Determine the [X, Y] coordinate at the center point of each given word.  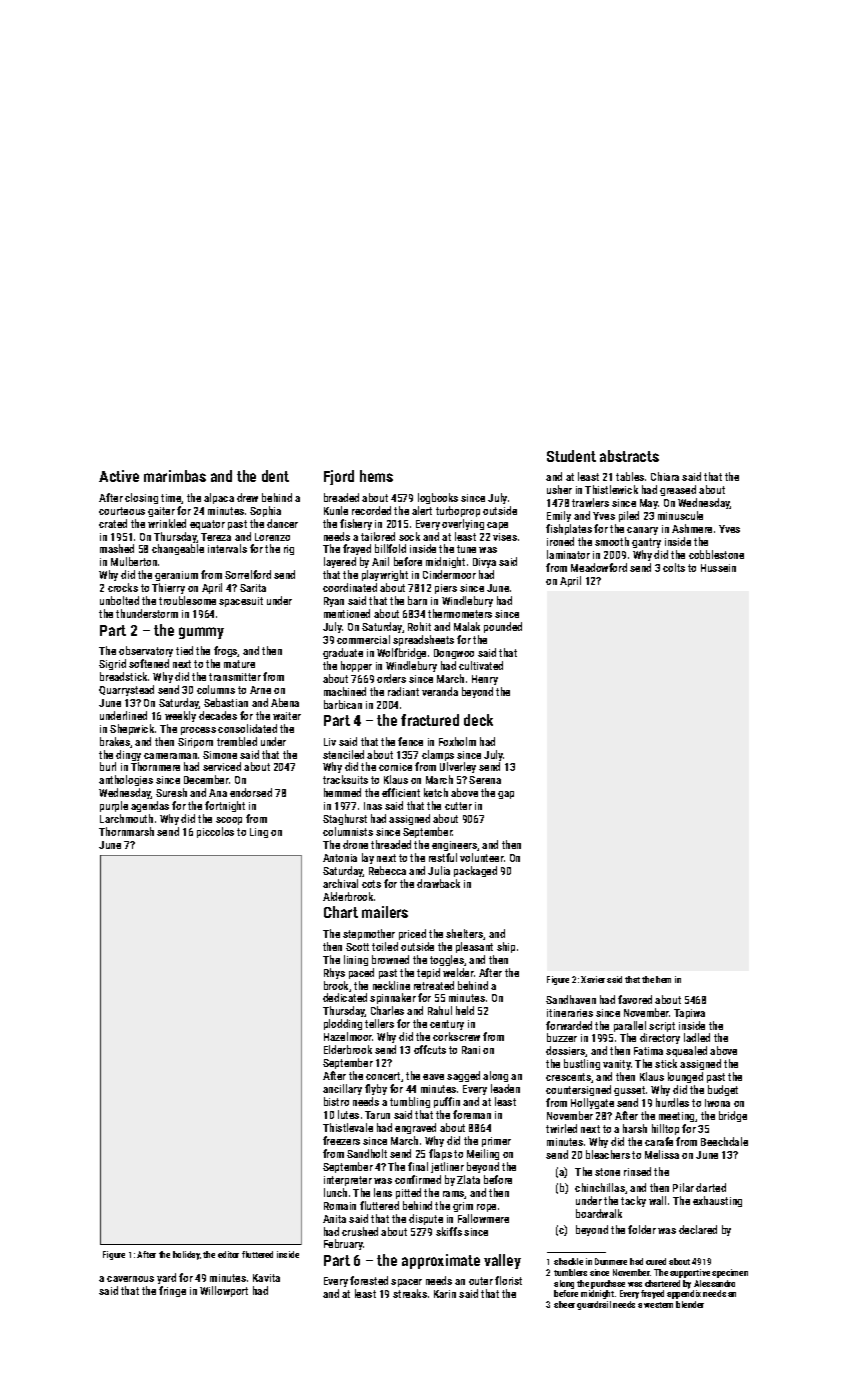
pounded [503, 627]
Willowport [224, 1291]
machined [345, 691]
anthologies [126, 780]
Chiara [665, 476]
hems [376, 476]
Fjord [339, 477]
